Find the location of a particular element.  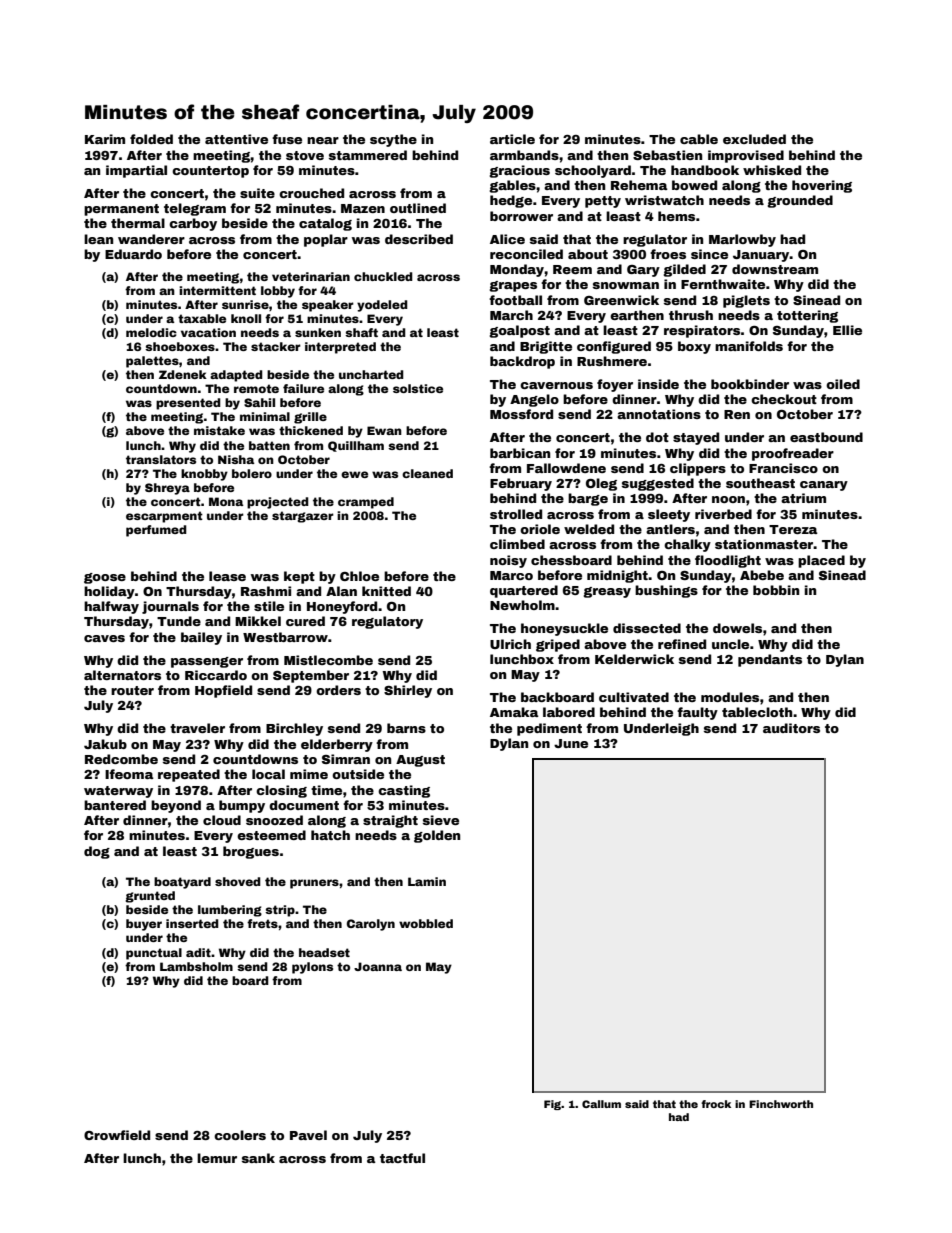

tablecloth is located at coordinates (757, 712).
